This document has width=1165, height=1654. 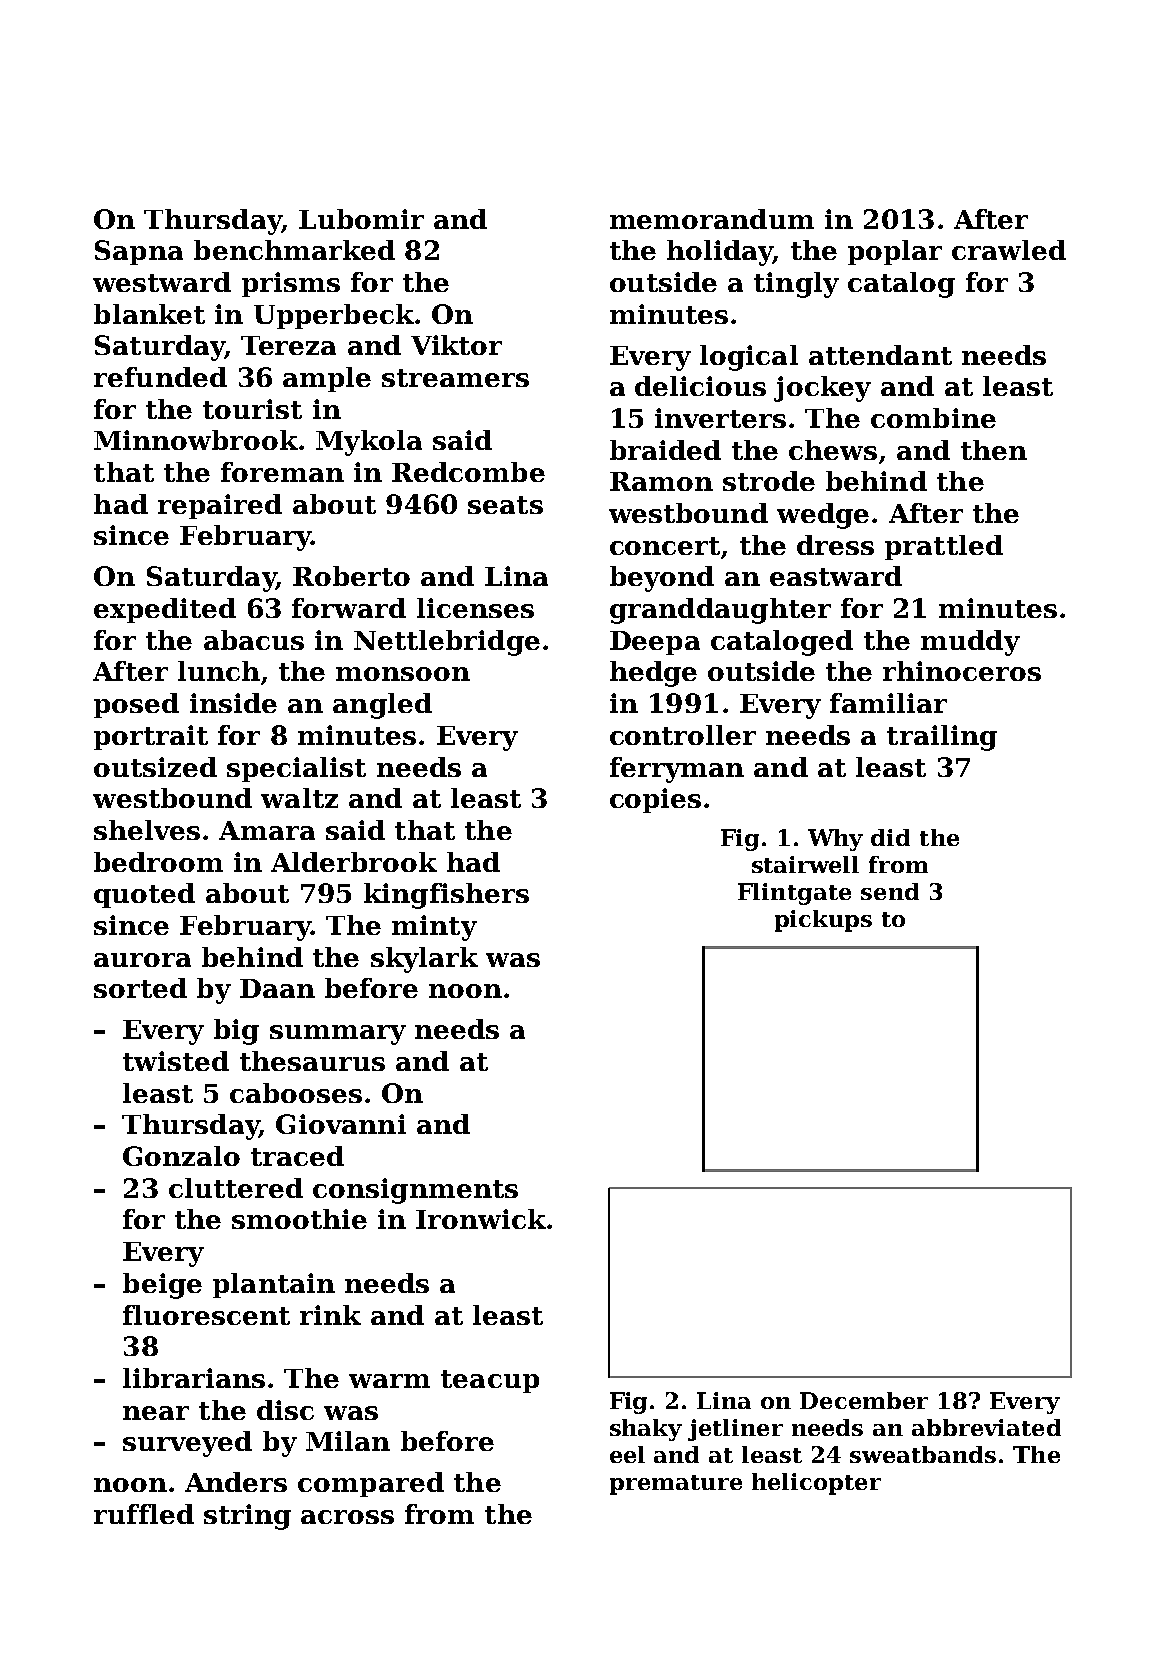 What do you see at coordinates (144, 1514) in the document?
I see `ruffled` at bounding box center [144, 1514].
